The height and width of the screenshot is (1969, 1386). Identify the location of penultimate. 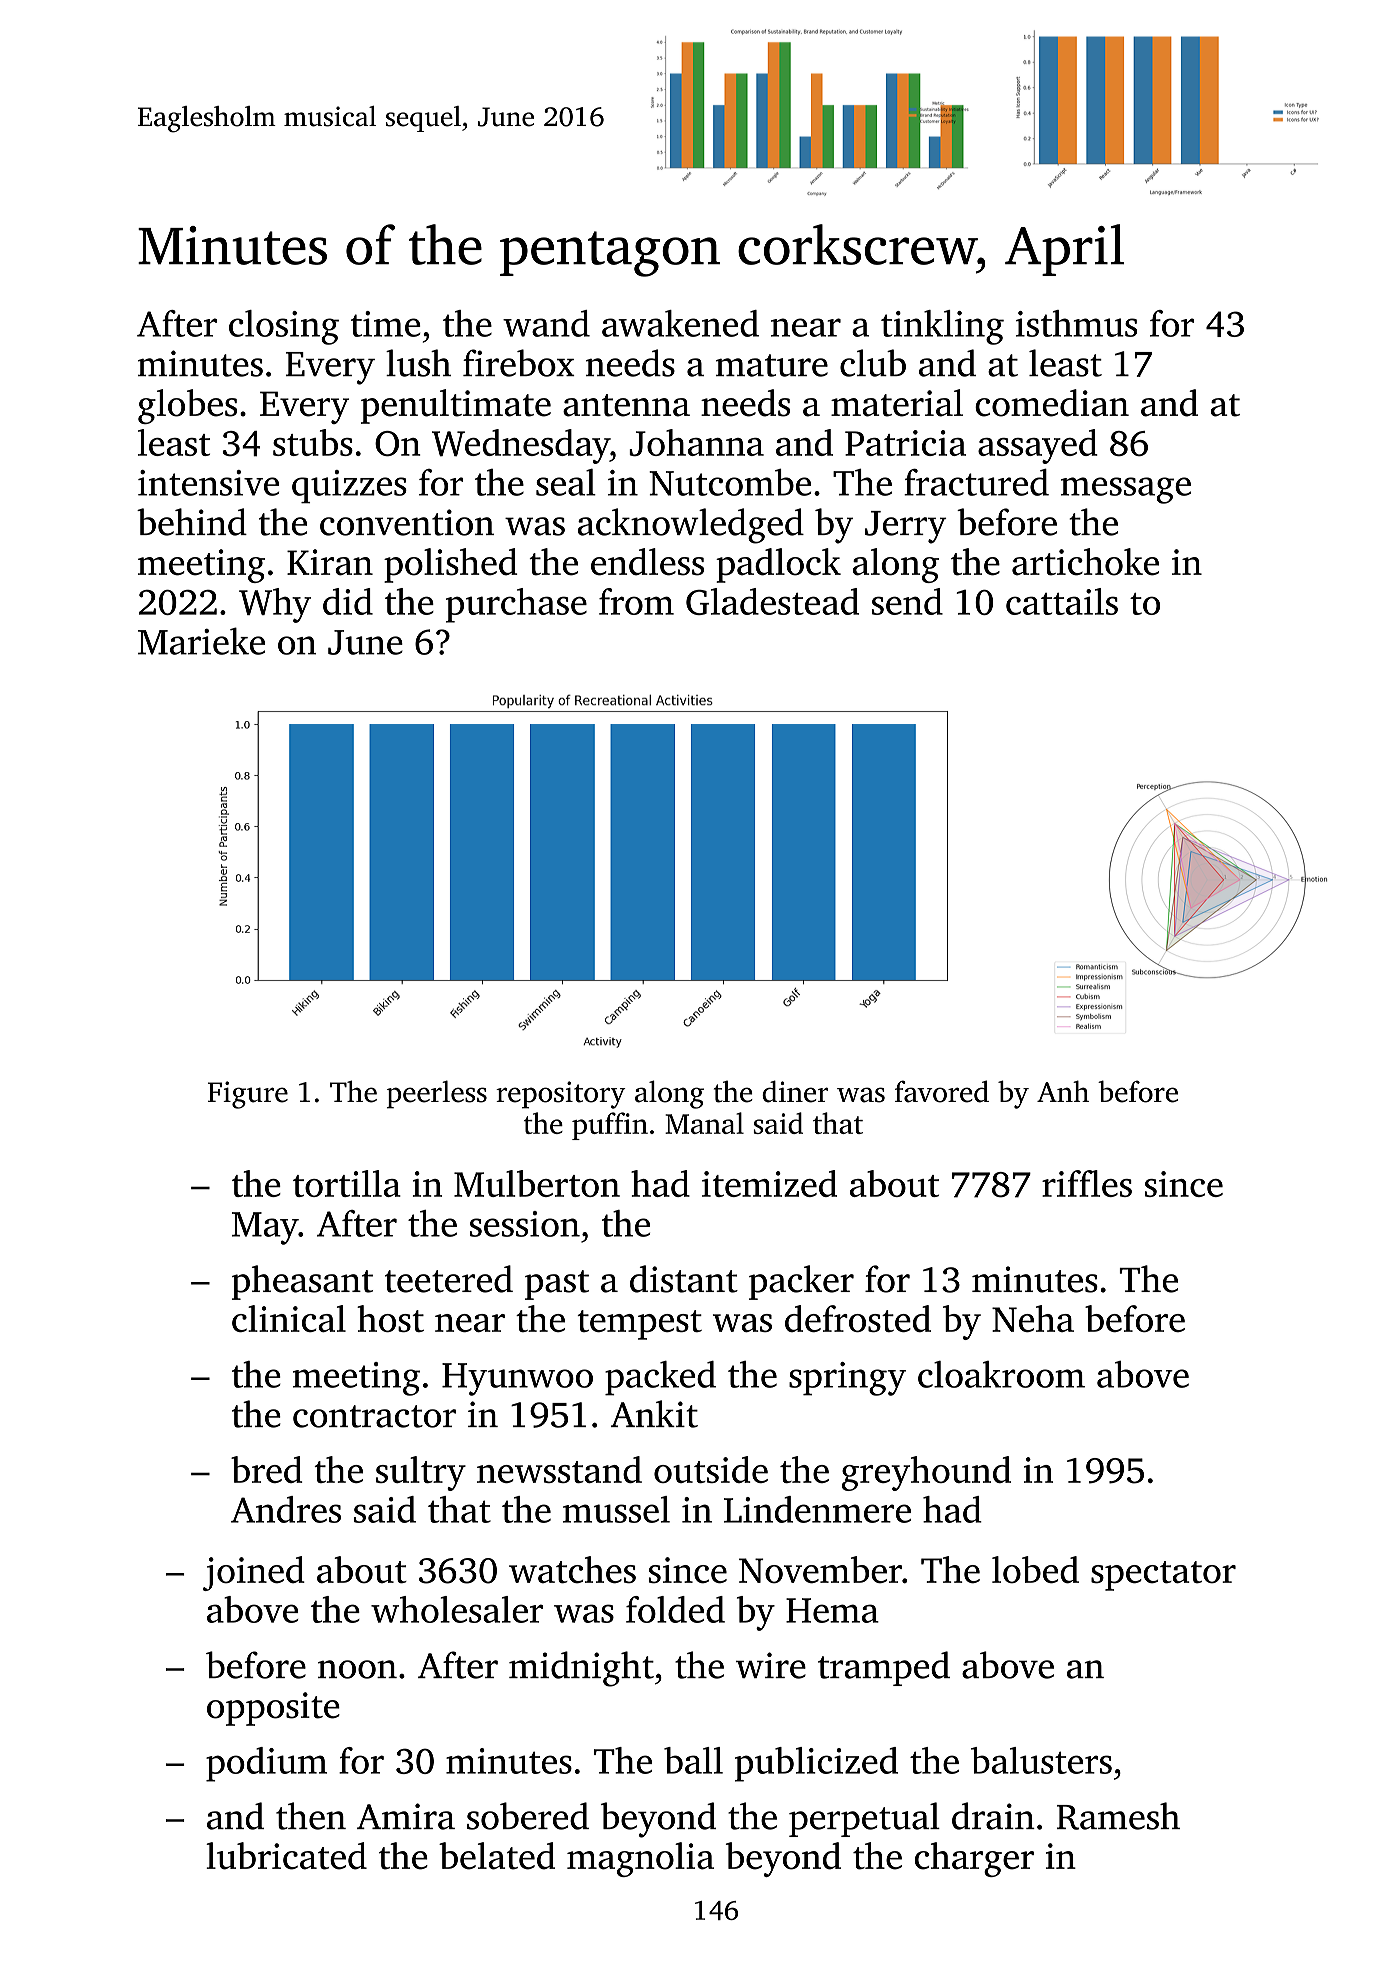
(456, 406).
